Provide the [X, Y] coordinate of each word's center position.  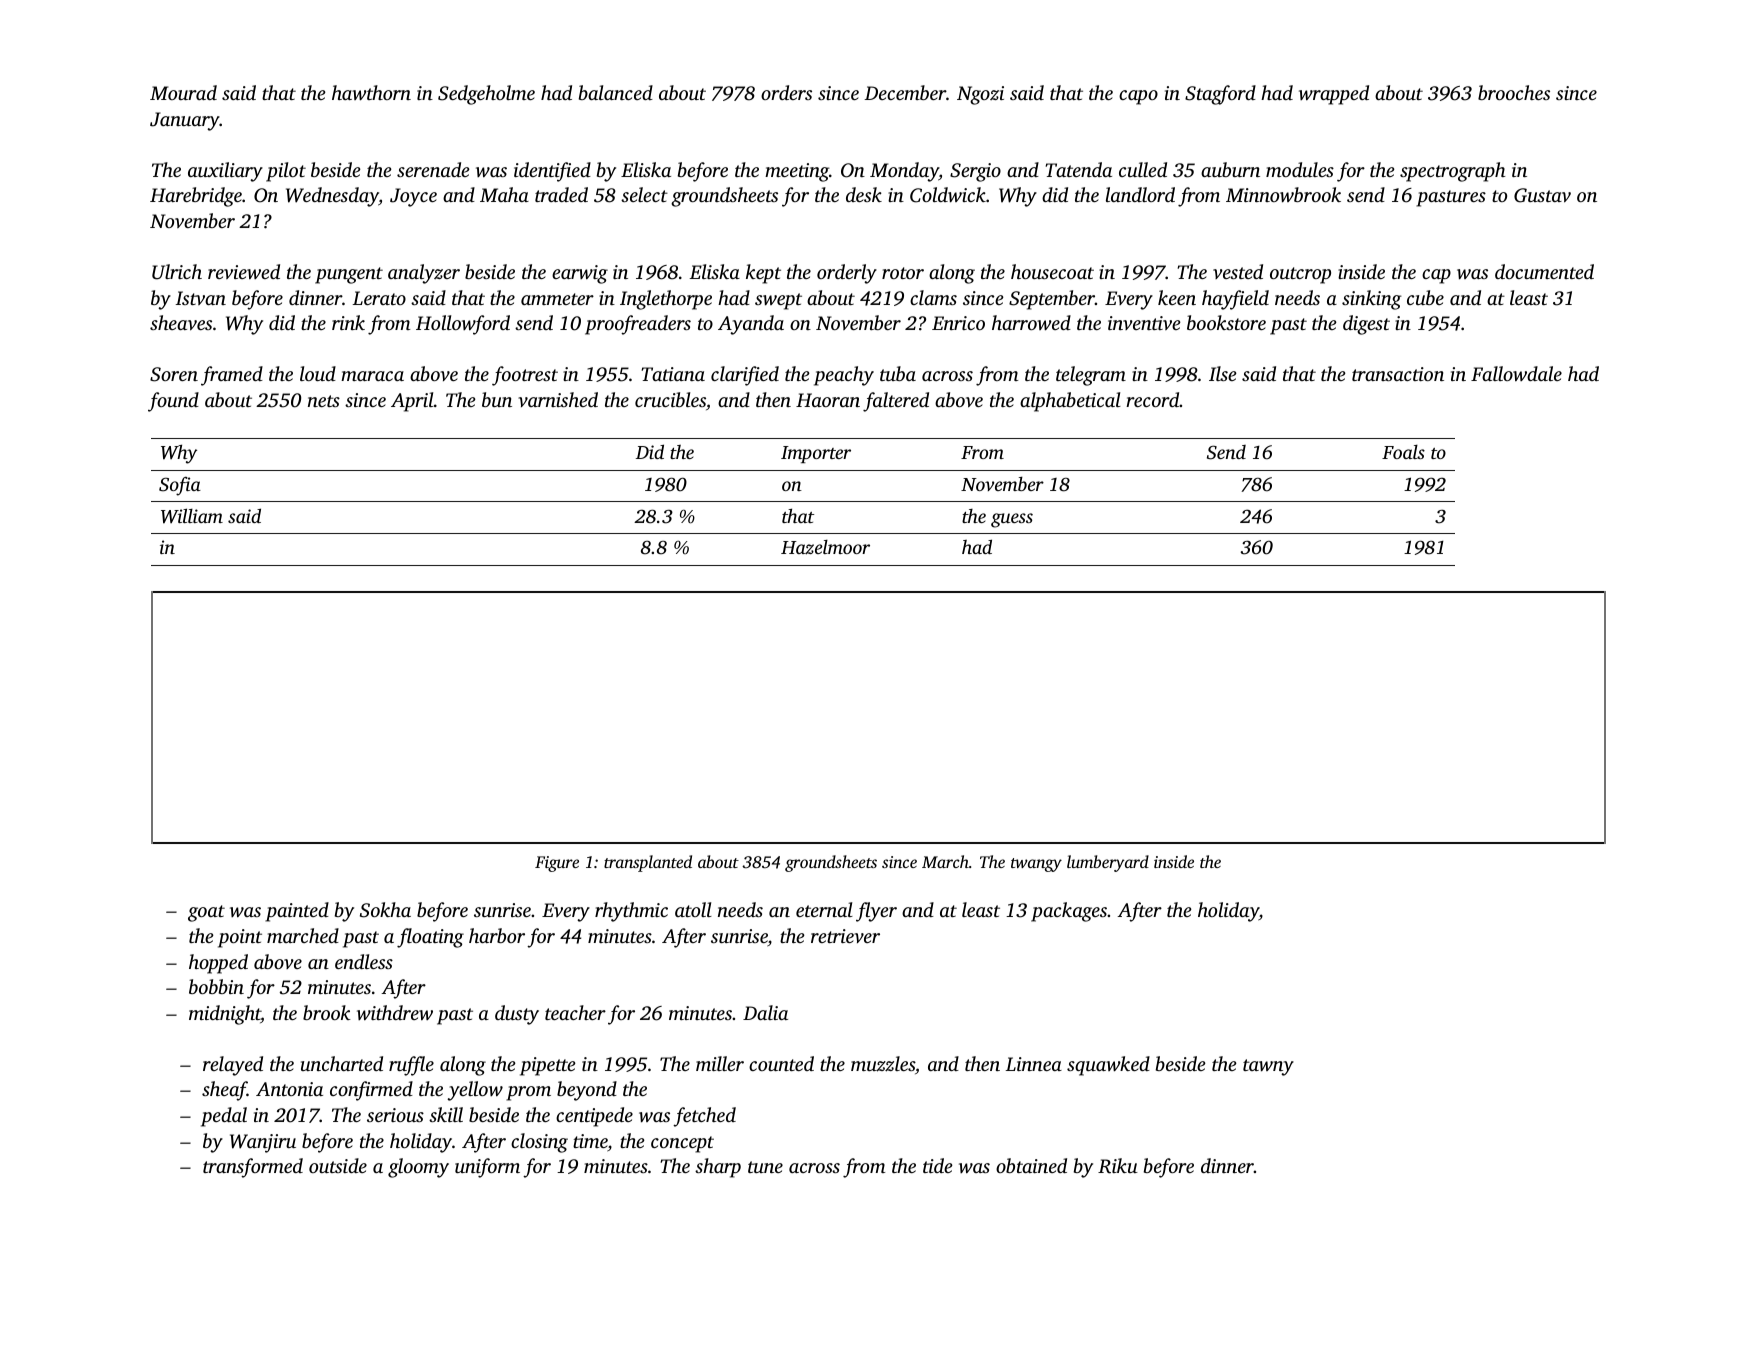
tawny [1268, 1067]
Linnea [1033, 1064]
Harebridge [196, 197]
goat [206, 913]
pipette [548, 1066]
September [1052, 300]
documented [1544, 271]
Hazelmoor [825, 547]
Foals [1403, 452]
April [412, 402]
